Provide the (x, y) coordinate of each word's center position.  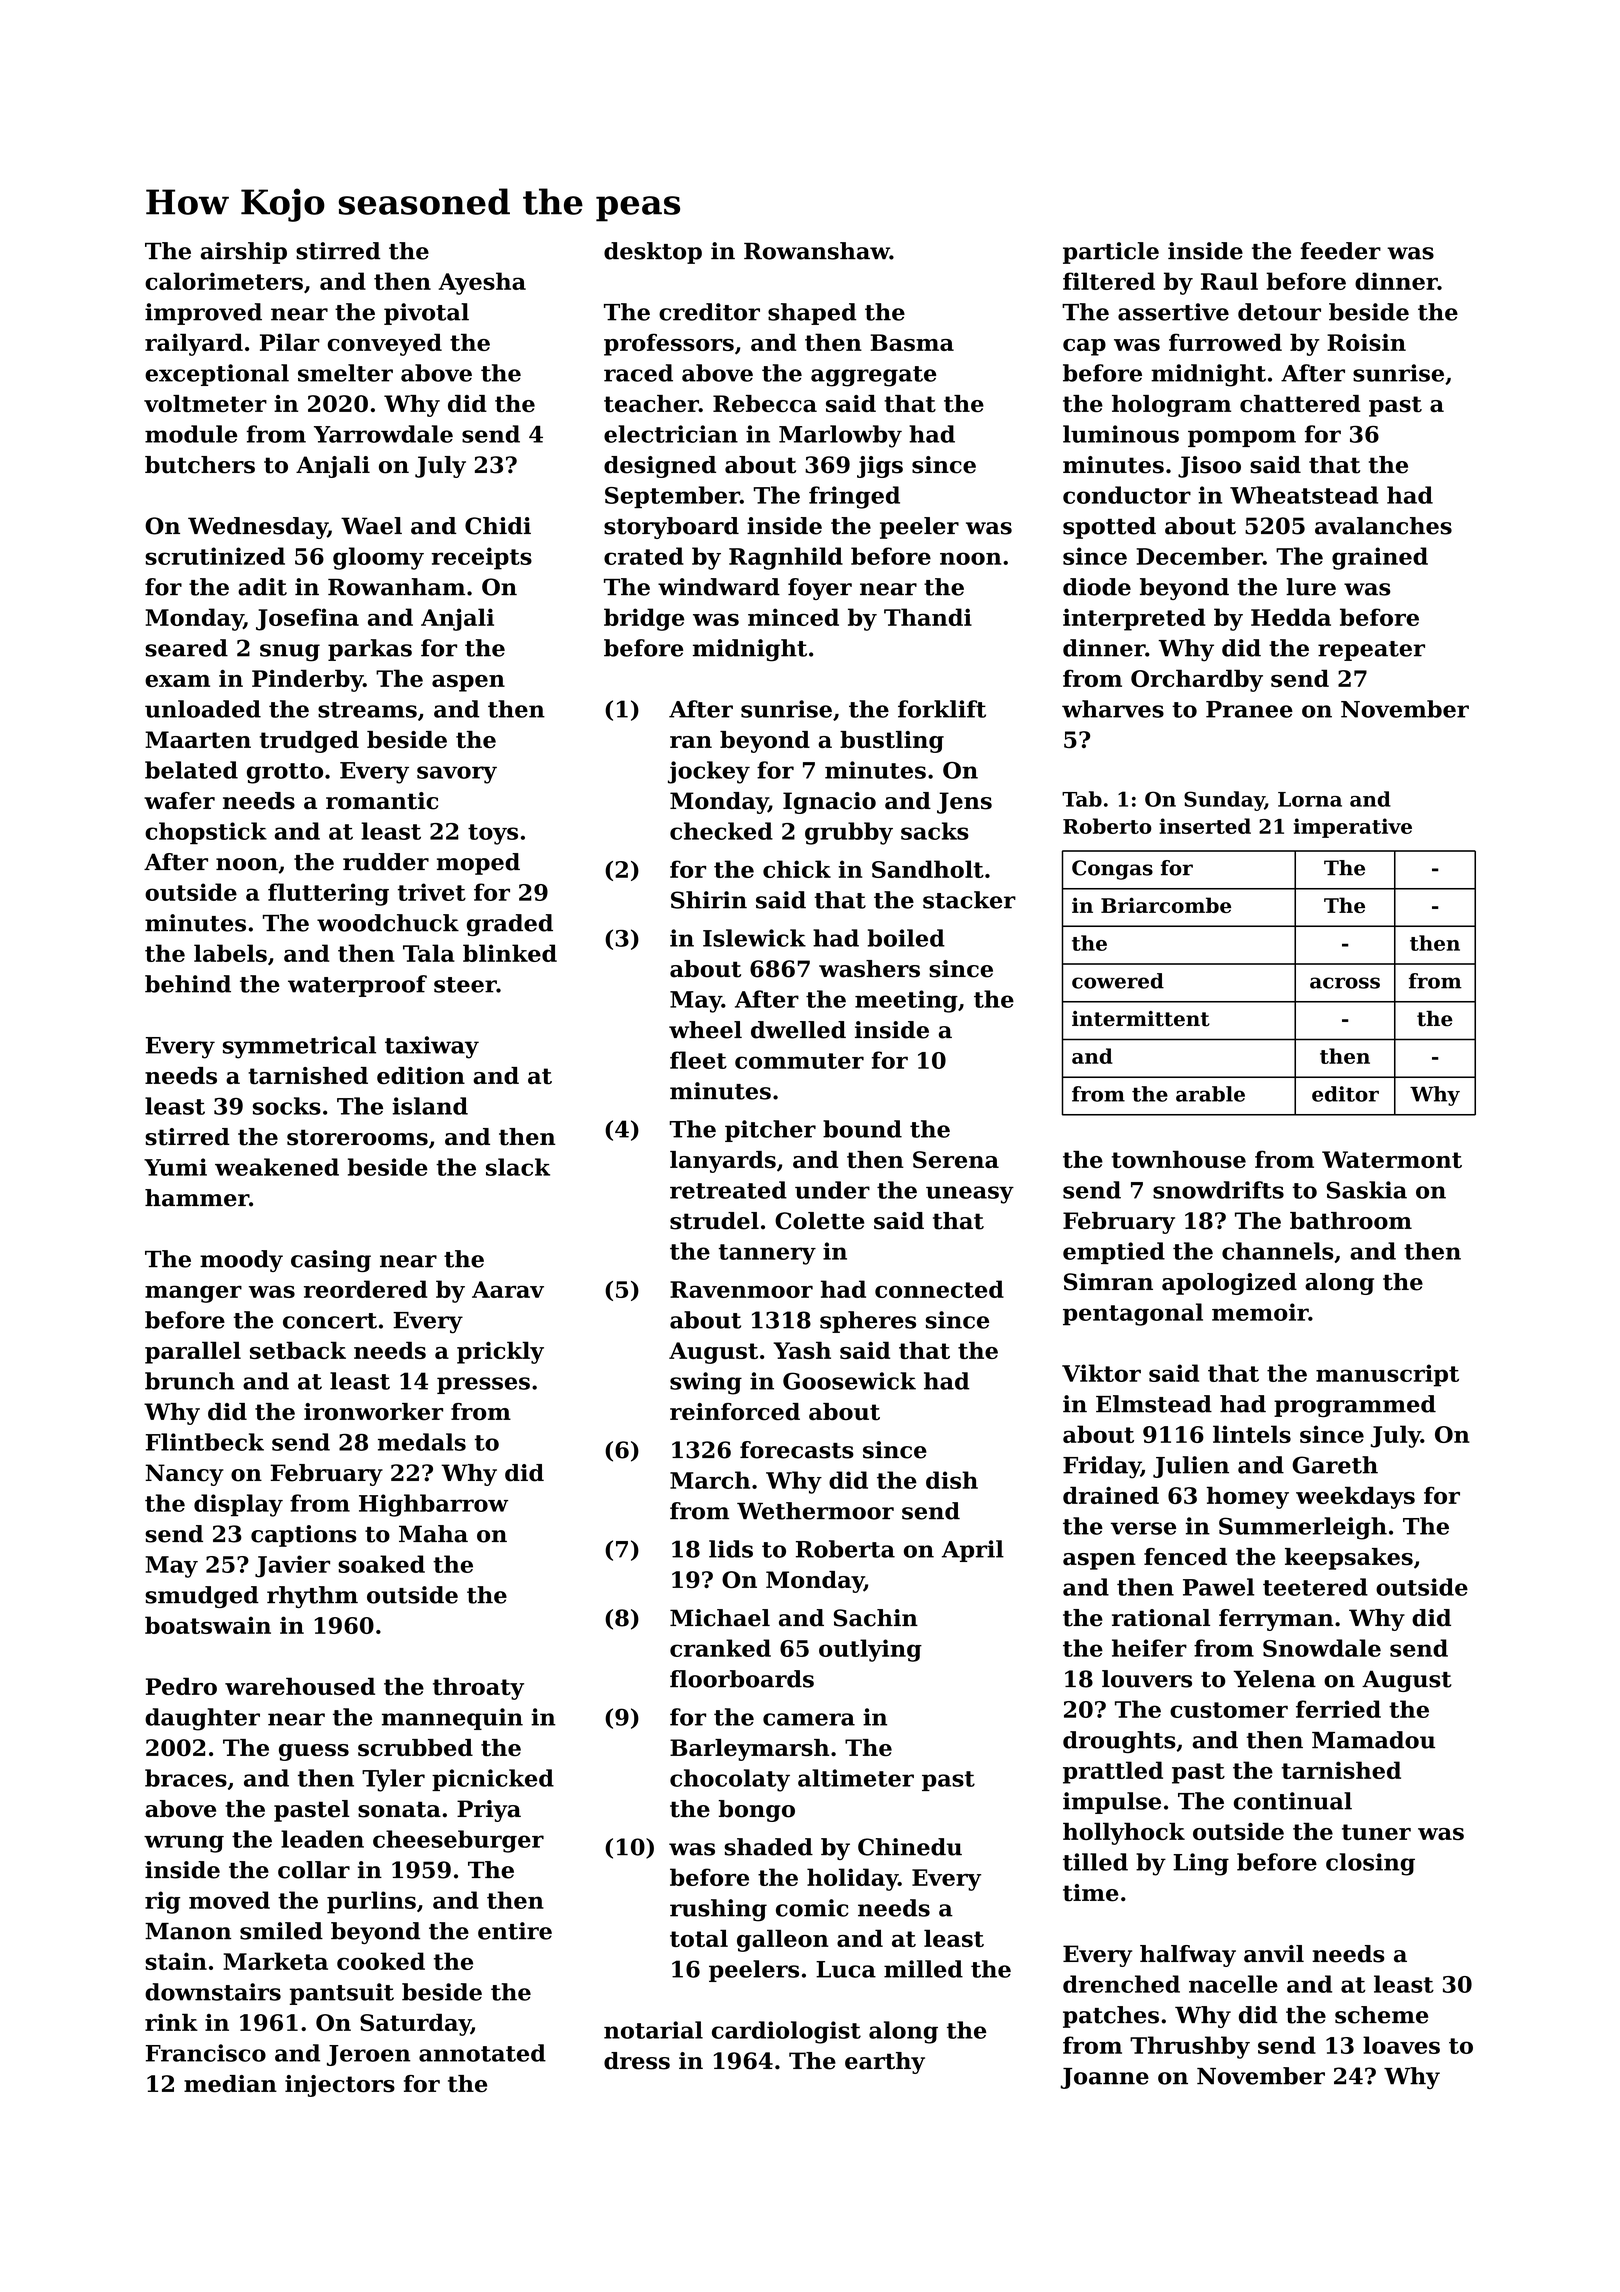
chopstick (206, 833)
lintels (1252, 1434)
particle (1111, 253)
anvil (1274, 1954)
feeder (1341, 251)
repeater (1371, 651)
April (973, 1551)
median (230, 2084)
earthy (885, 2063)
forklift (942, 709)
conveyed (385, 344)
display (238, 1505)
